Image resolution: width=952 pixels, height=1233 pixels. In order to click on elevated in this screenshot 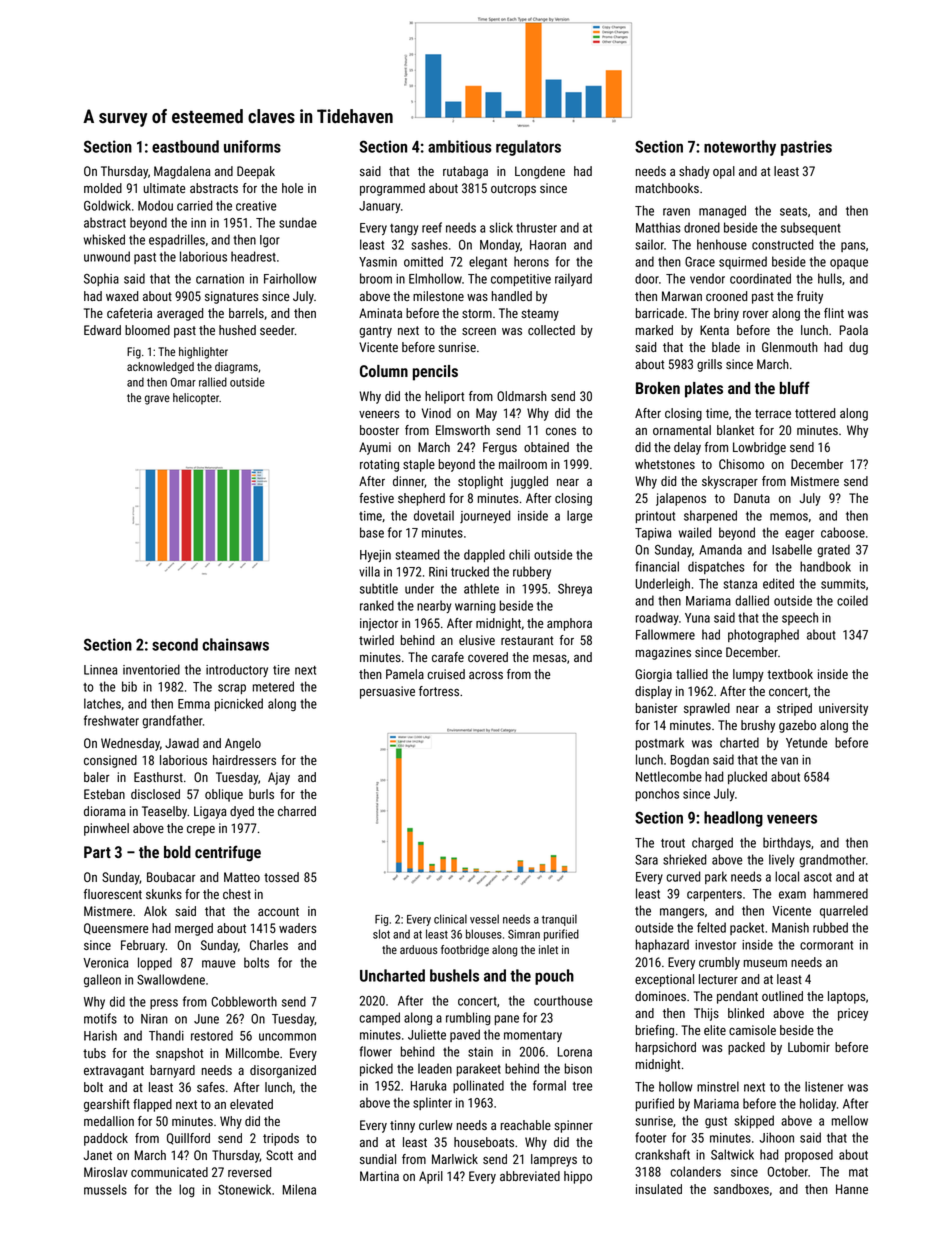, I will do `click(251, 1104)`.
